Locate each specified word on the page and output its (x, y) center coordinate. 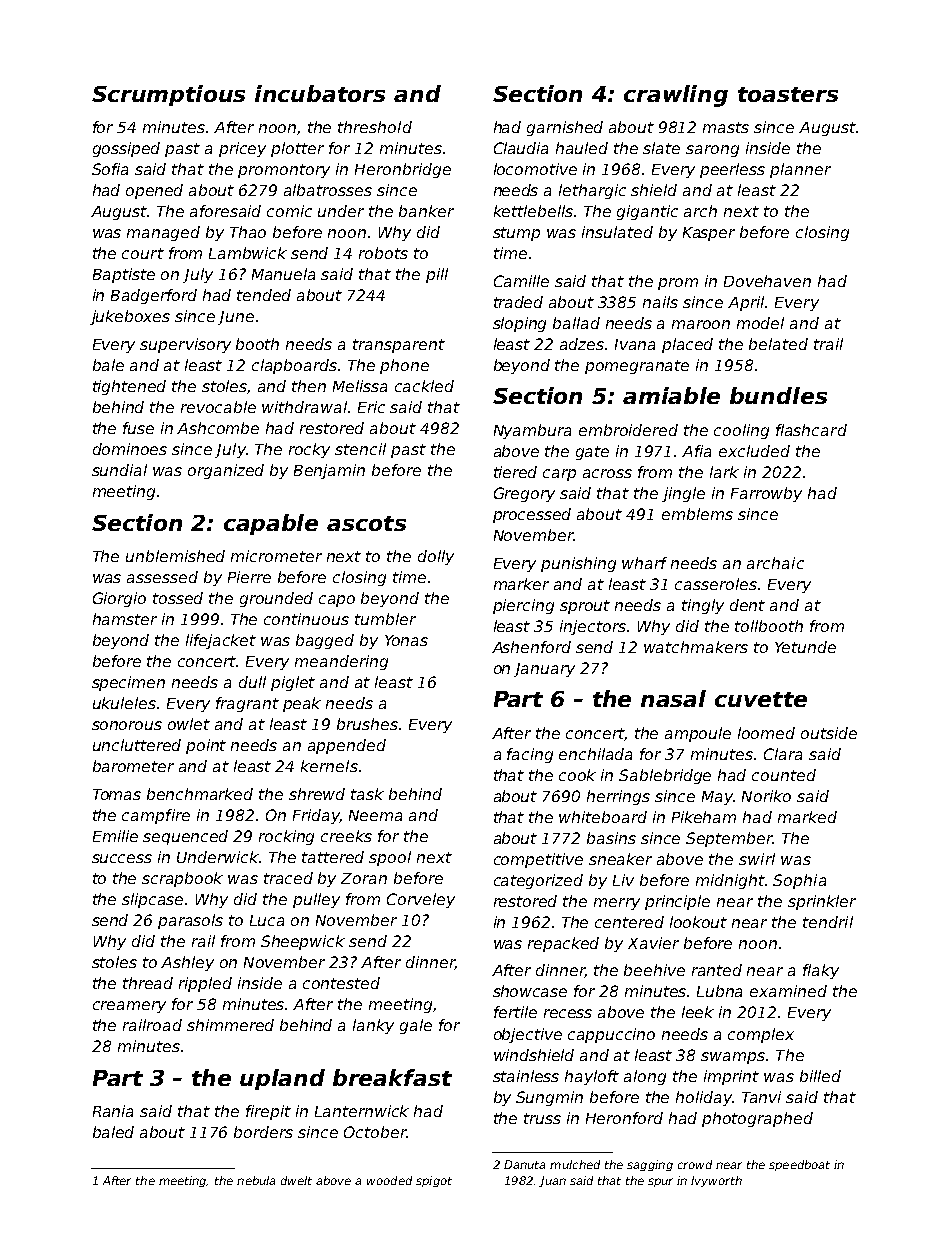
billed (820, 1076)
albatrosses (328, 190)
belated (778, 344)
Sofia (110, 169)
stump (516, 234)
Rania (113, 1111)
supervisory (185, 345)
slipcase (152, 900)
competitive (538, 860)
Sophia (799, 881)
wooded (389, 1180)
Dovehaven (767, 281)
